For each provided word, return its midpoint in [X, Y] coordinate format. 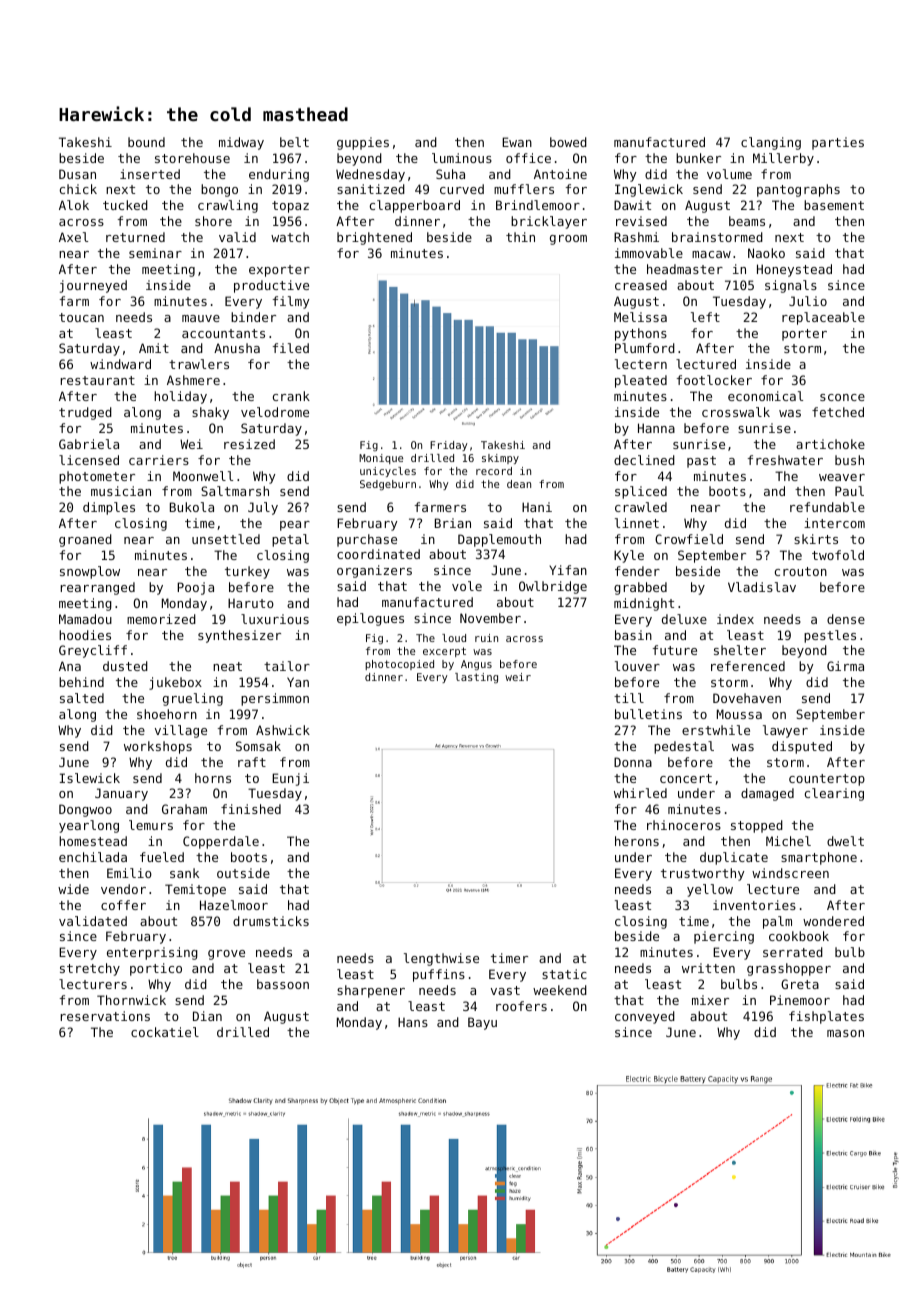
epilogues [370, 619]
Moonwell [203, 476]
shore [213, 221]
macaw [711, 254]
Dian [207, 1016]
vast [505, 990]
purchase [367, 540]
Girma [845, 666]
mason [845, 1033]
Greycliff [93, 651]
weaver [842, 477]
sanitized [371, 189]
